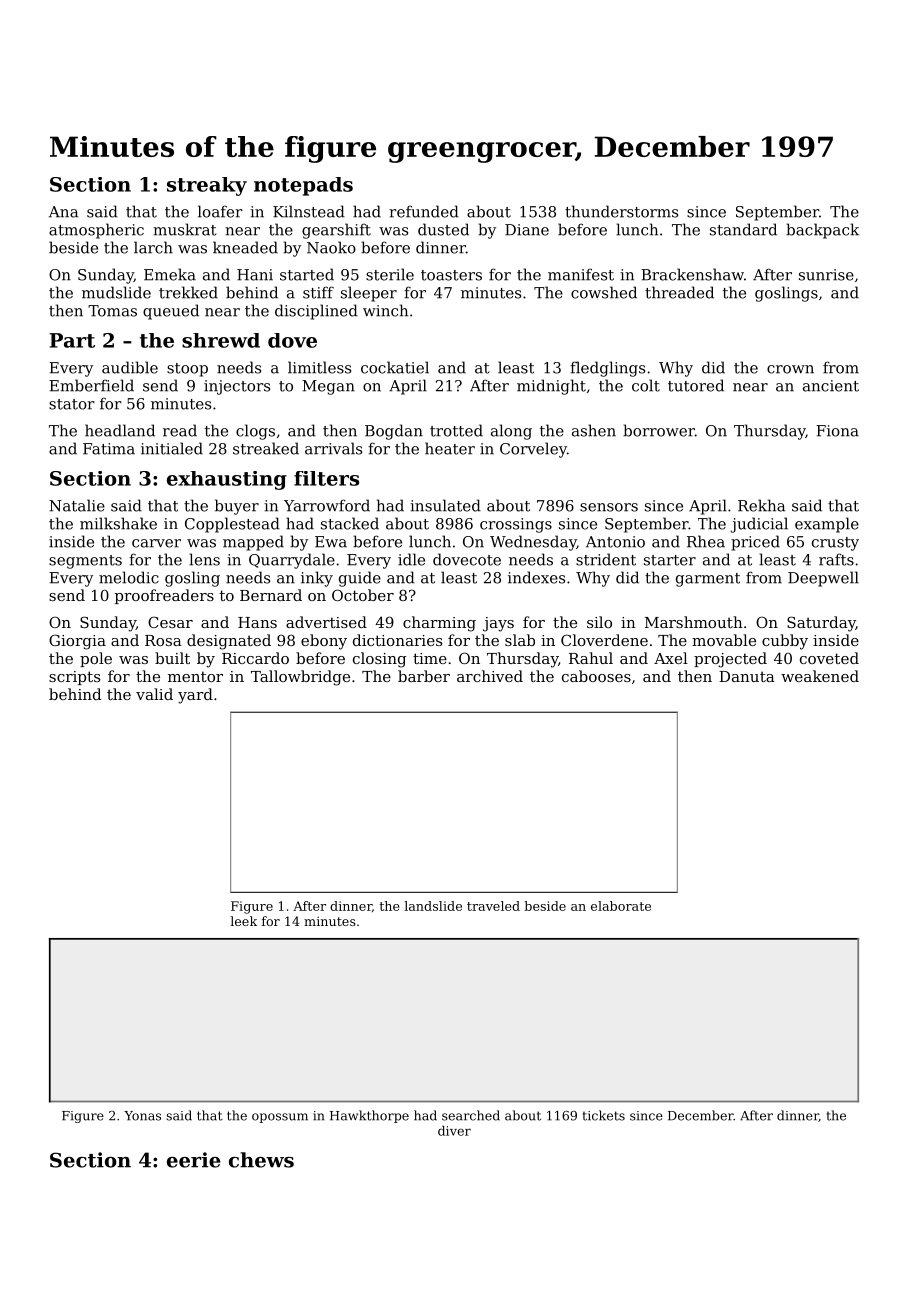  Describe the element at coordinates (820, 676) in the page. I see `weakened` at that location.
